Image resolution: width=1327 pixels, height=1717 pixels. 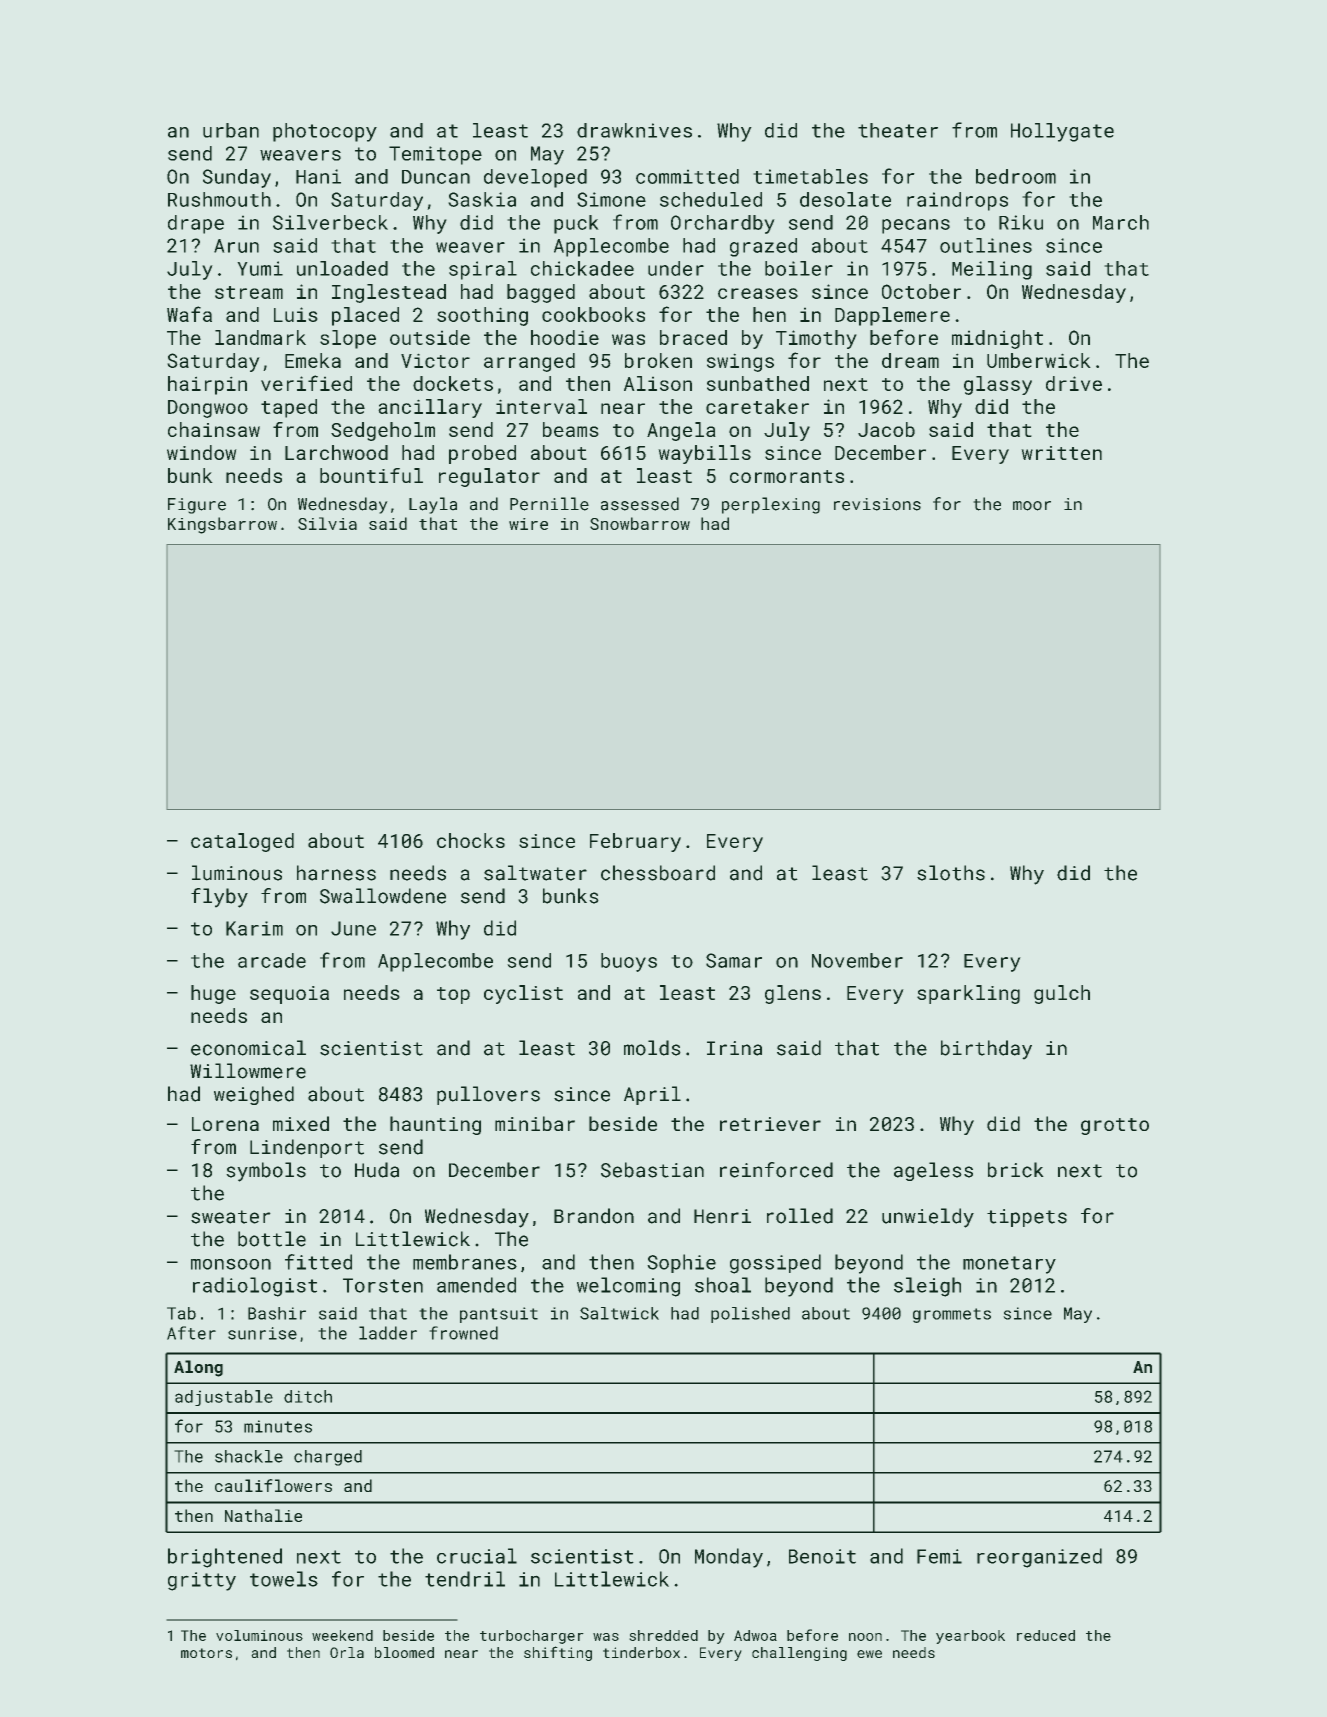 I want to click on moor, so click(x=1032, y=506).
